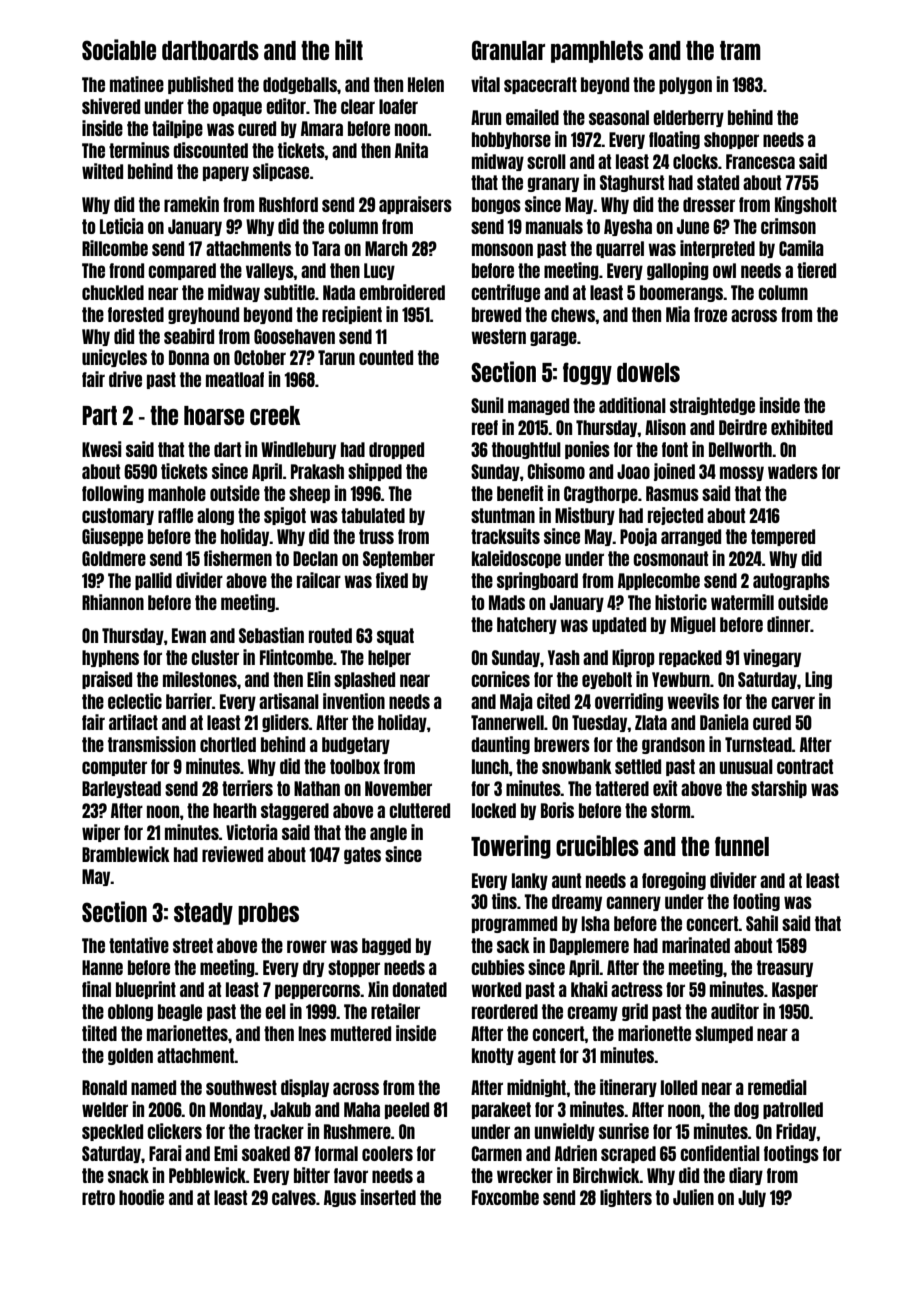 The height and width of the image is (1308, 924). Describe the element at coordinates (508, 50) in the image. I see `Granular` at that location.
